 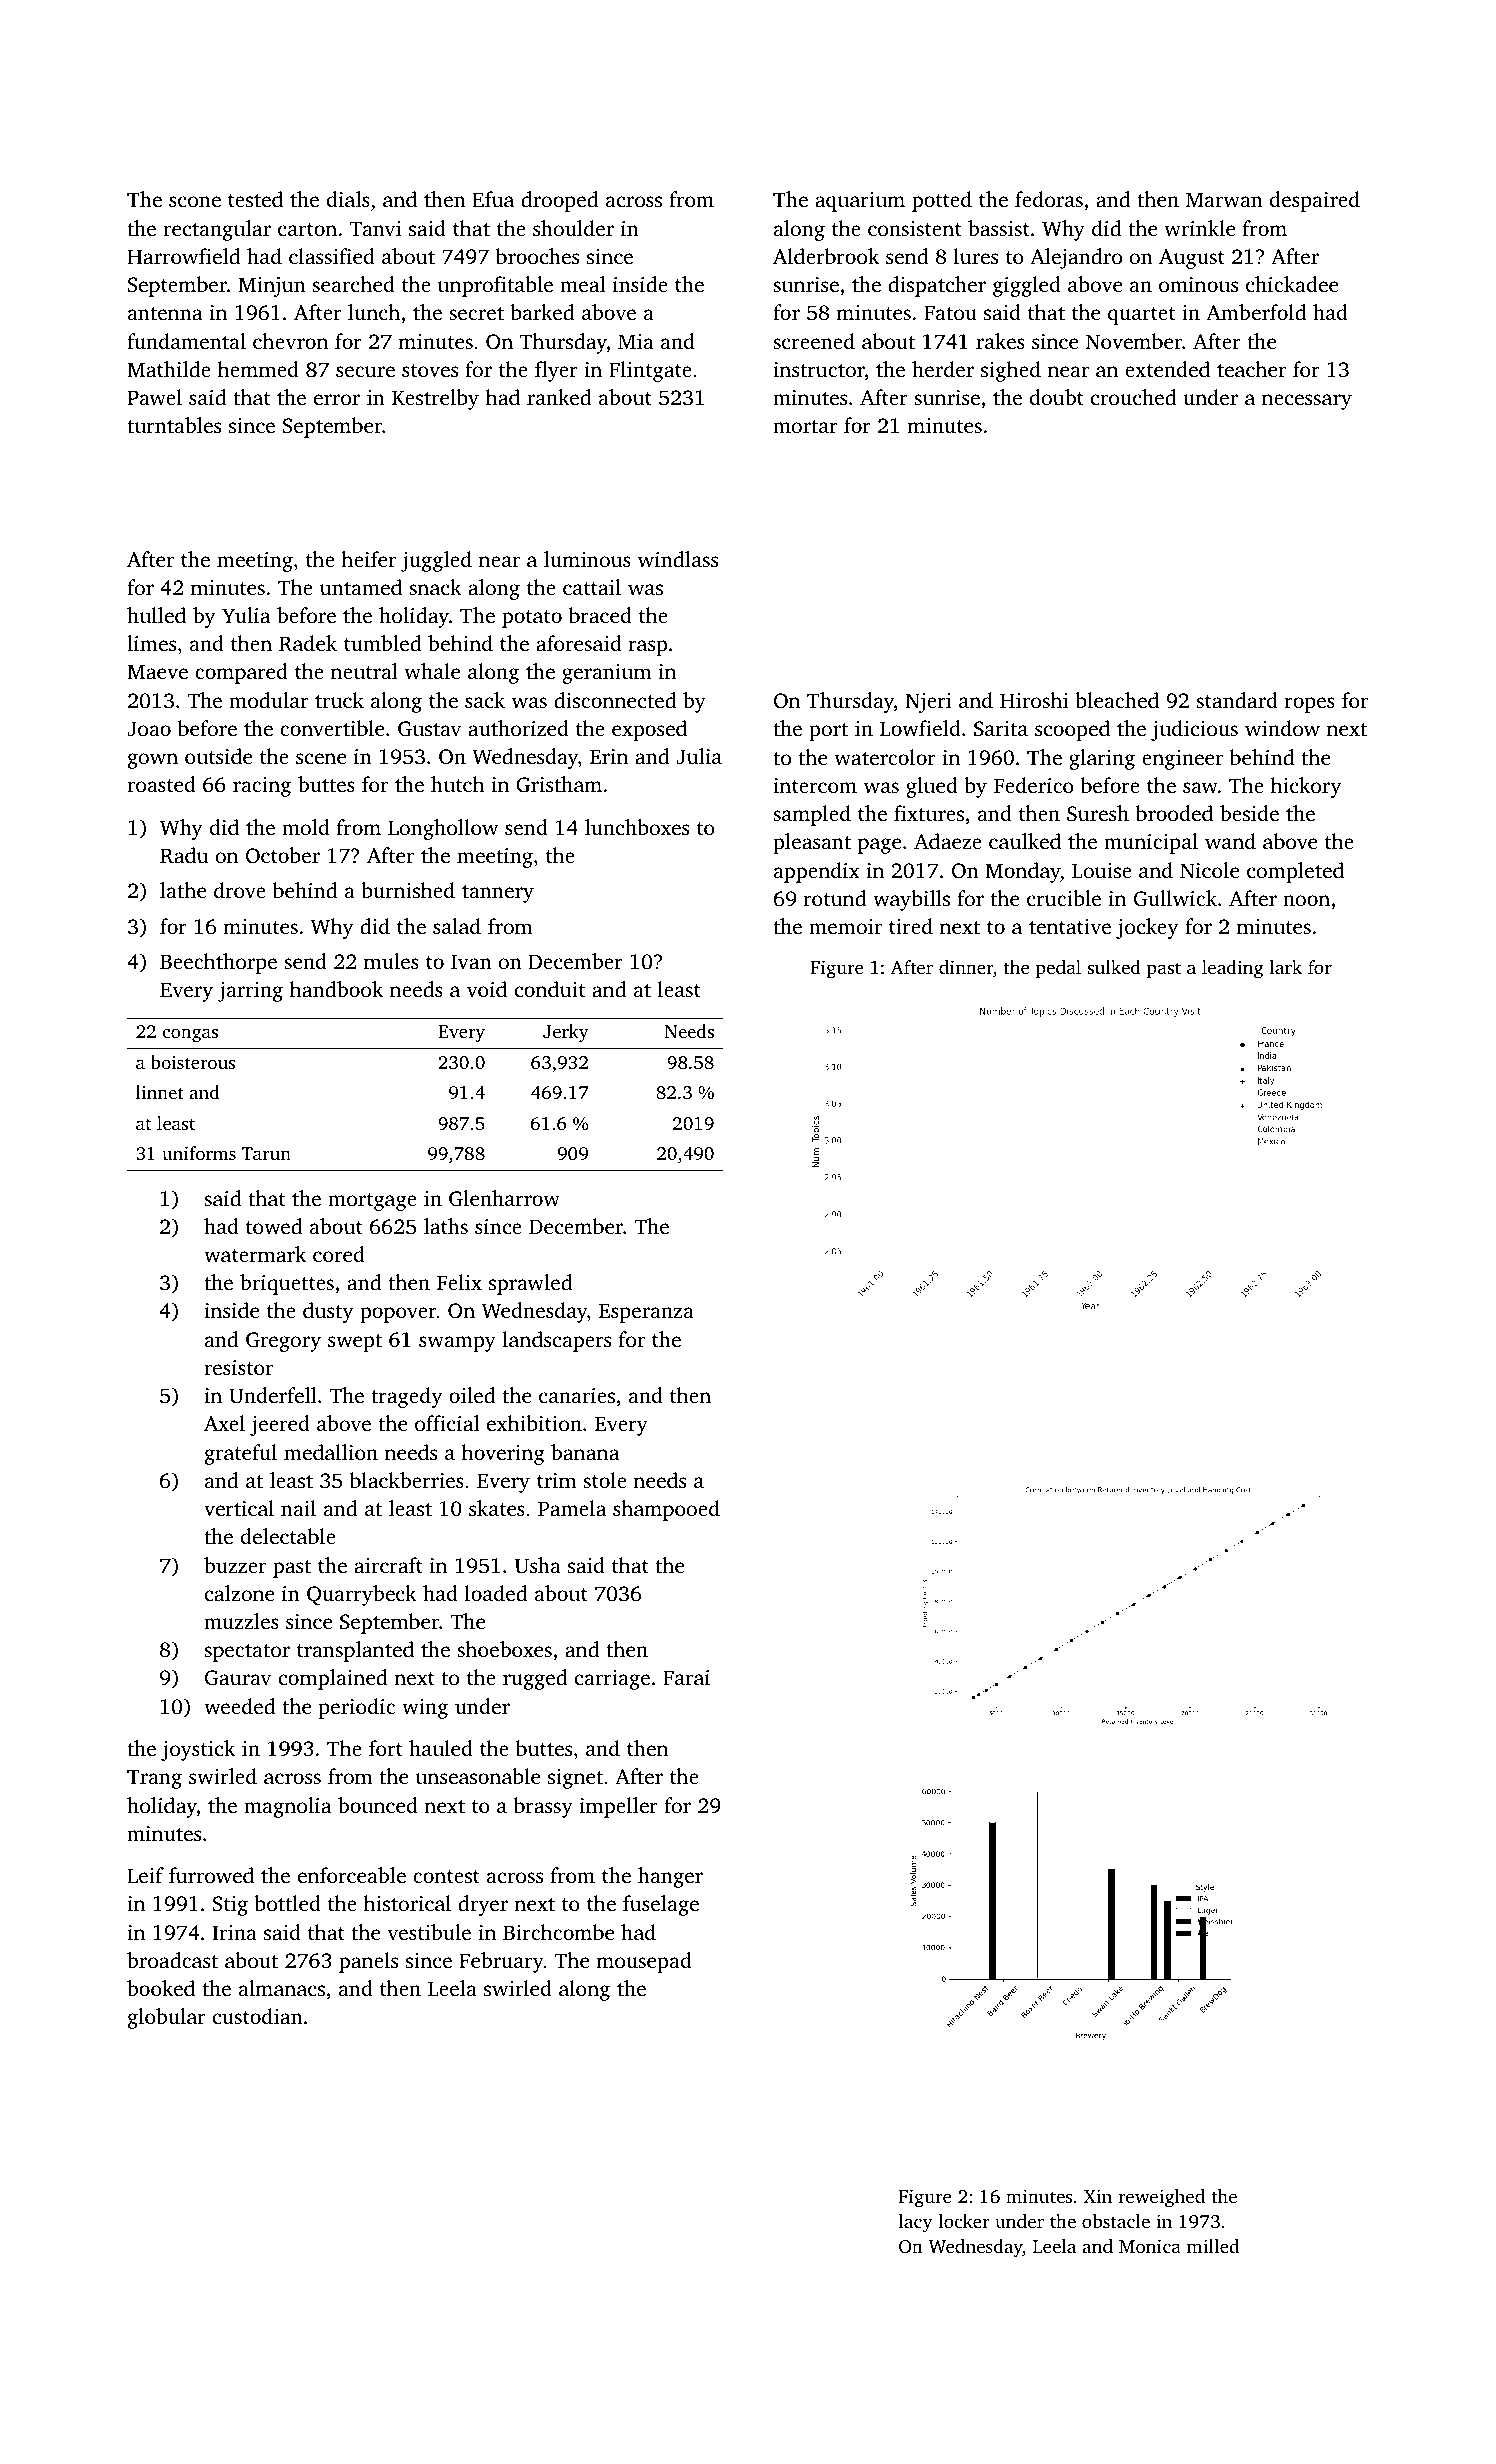 I want to click on Kestrelby, so click(x=435, y=399).
